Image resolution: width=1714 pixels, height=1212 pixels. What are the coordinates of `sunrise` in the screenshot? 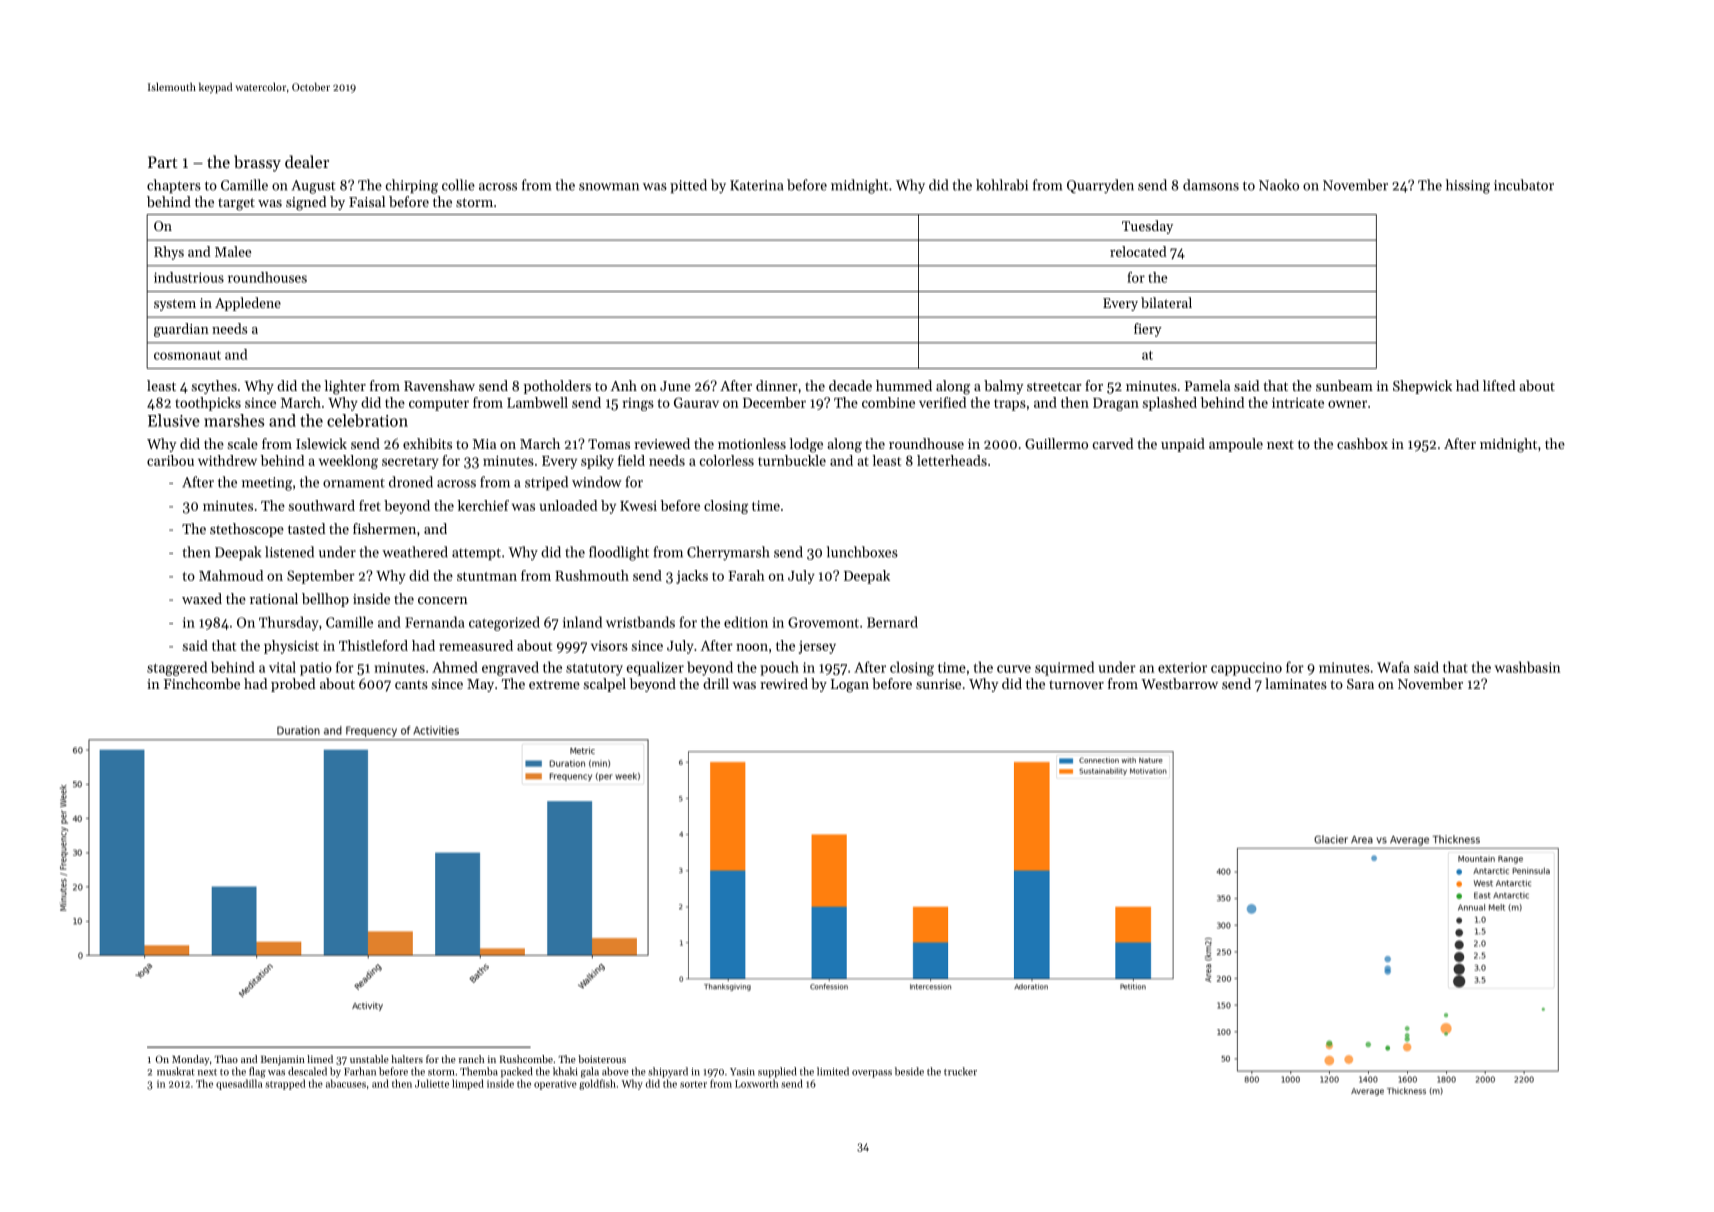 It's located at (938, 684).
